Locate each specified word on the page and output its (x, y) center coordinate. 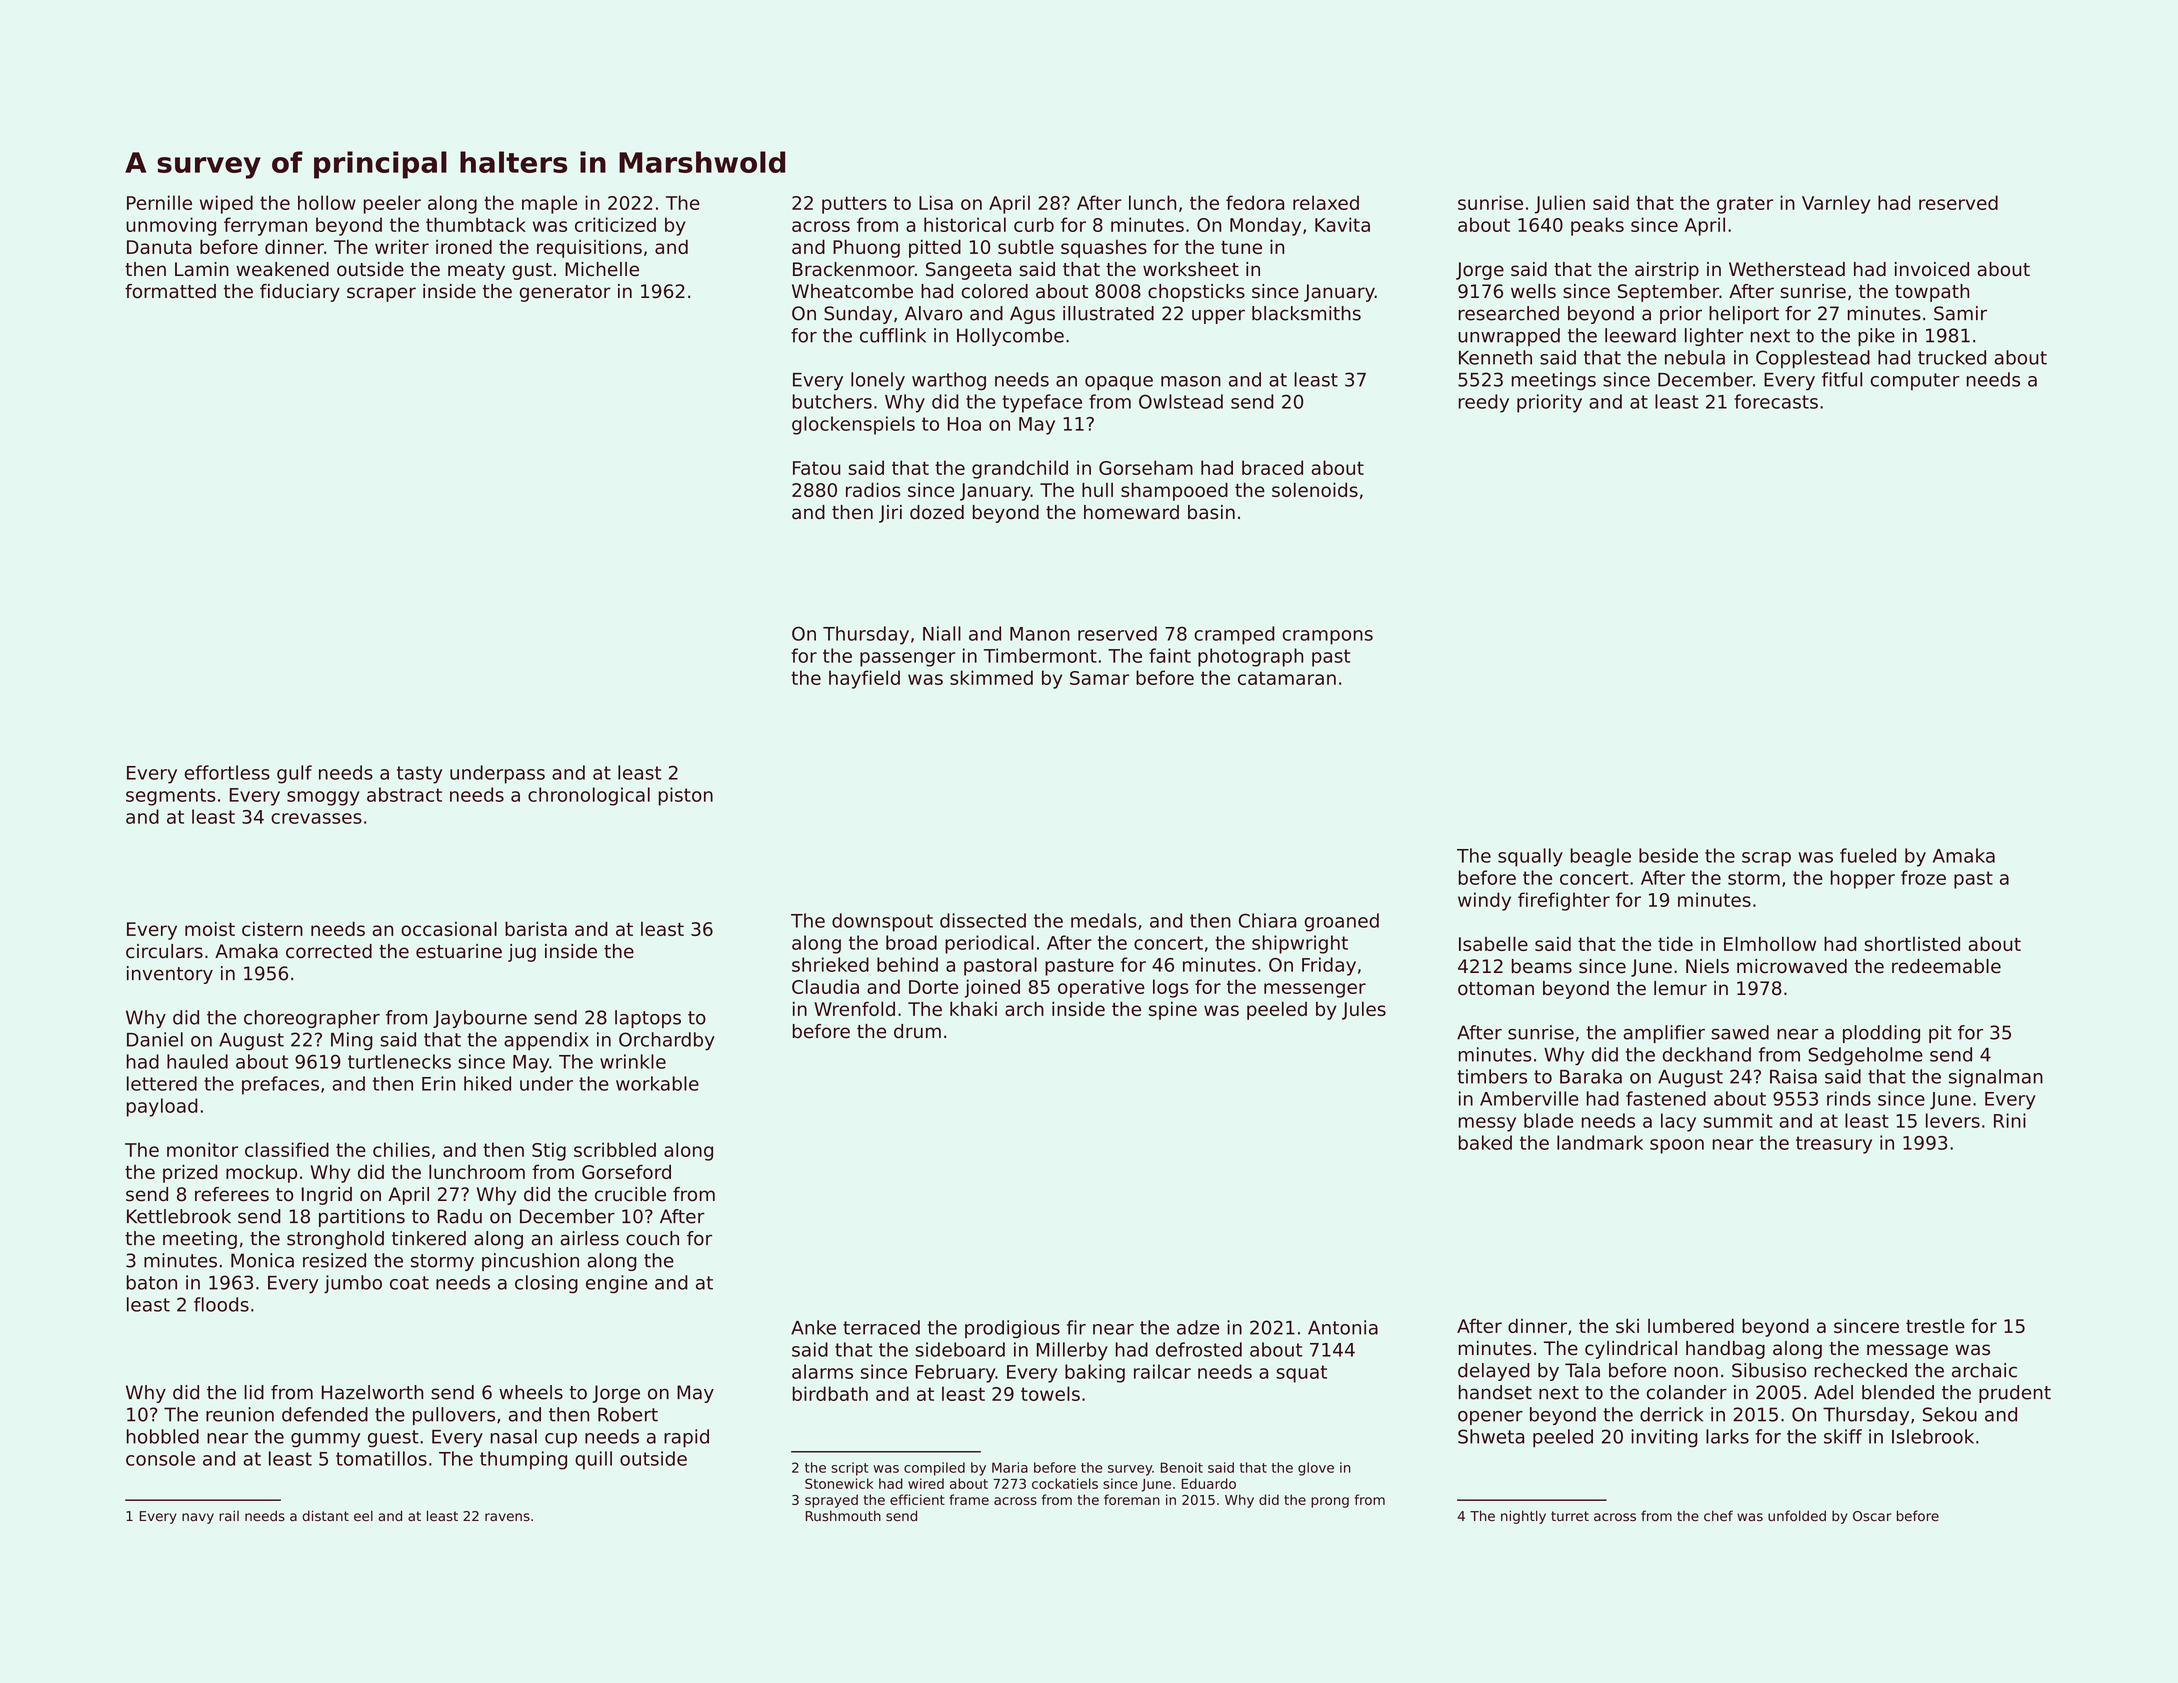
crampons (1328, 637)
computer (1915, 382)
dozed (937, 512)
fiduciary (300, 293)
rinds (1849, 1098)
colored (995, 291)
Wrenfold (854, 1008)
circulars (164, 951)
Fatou (816, 468)
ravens (507, 1517)
